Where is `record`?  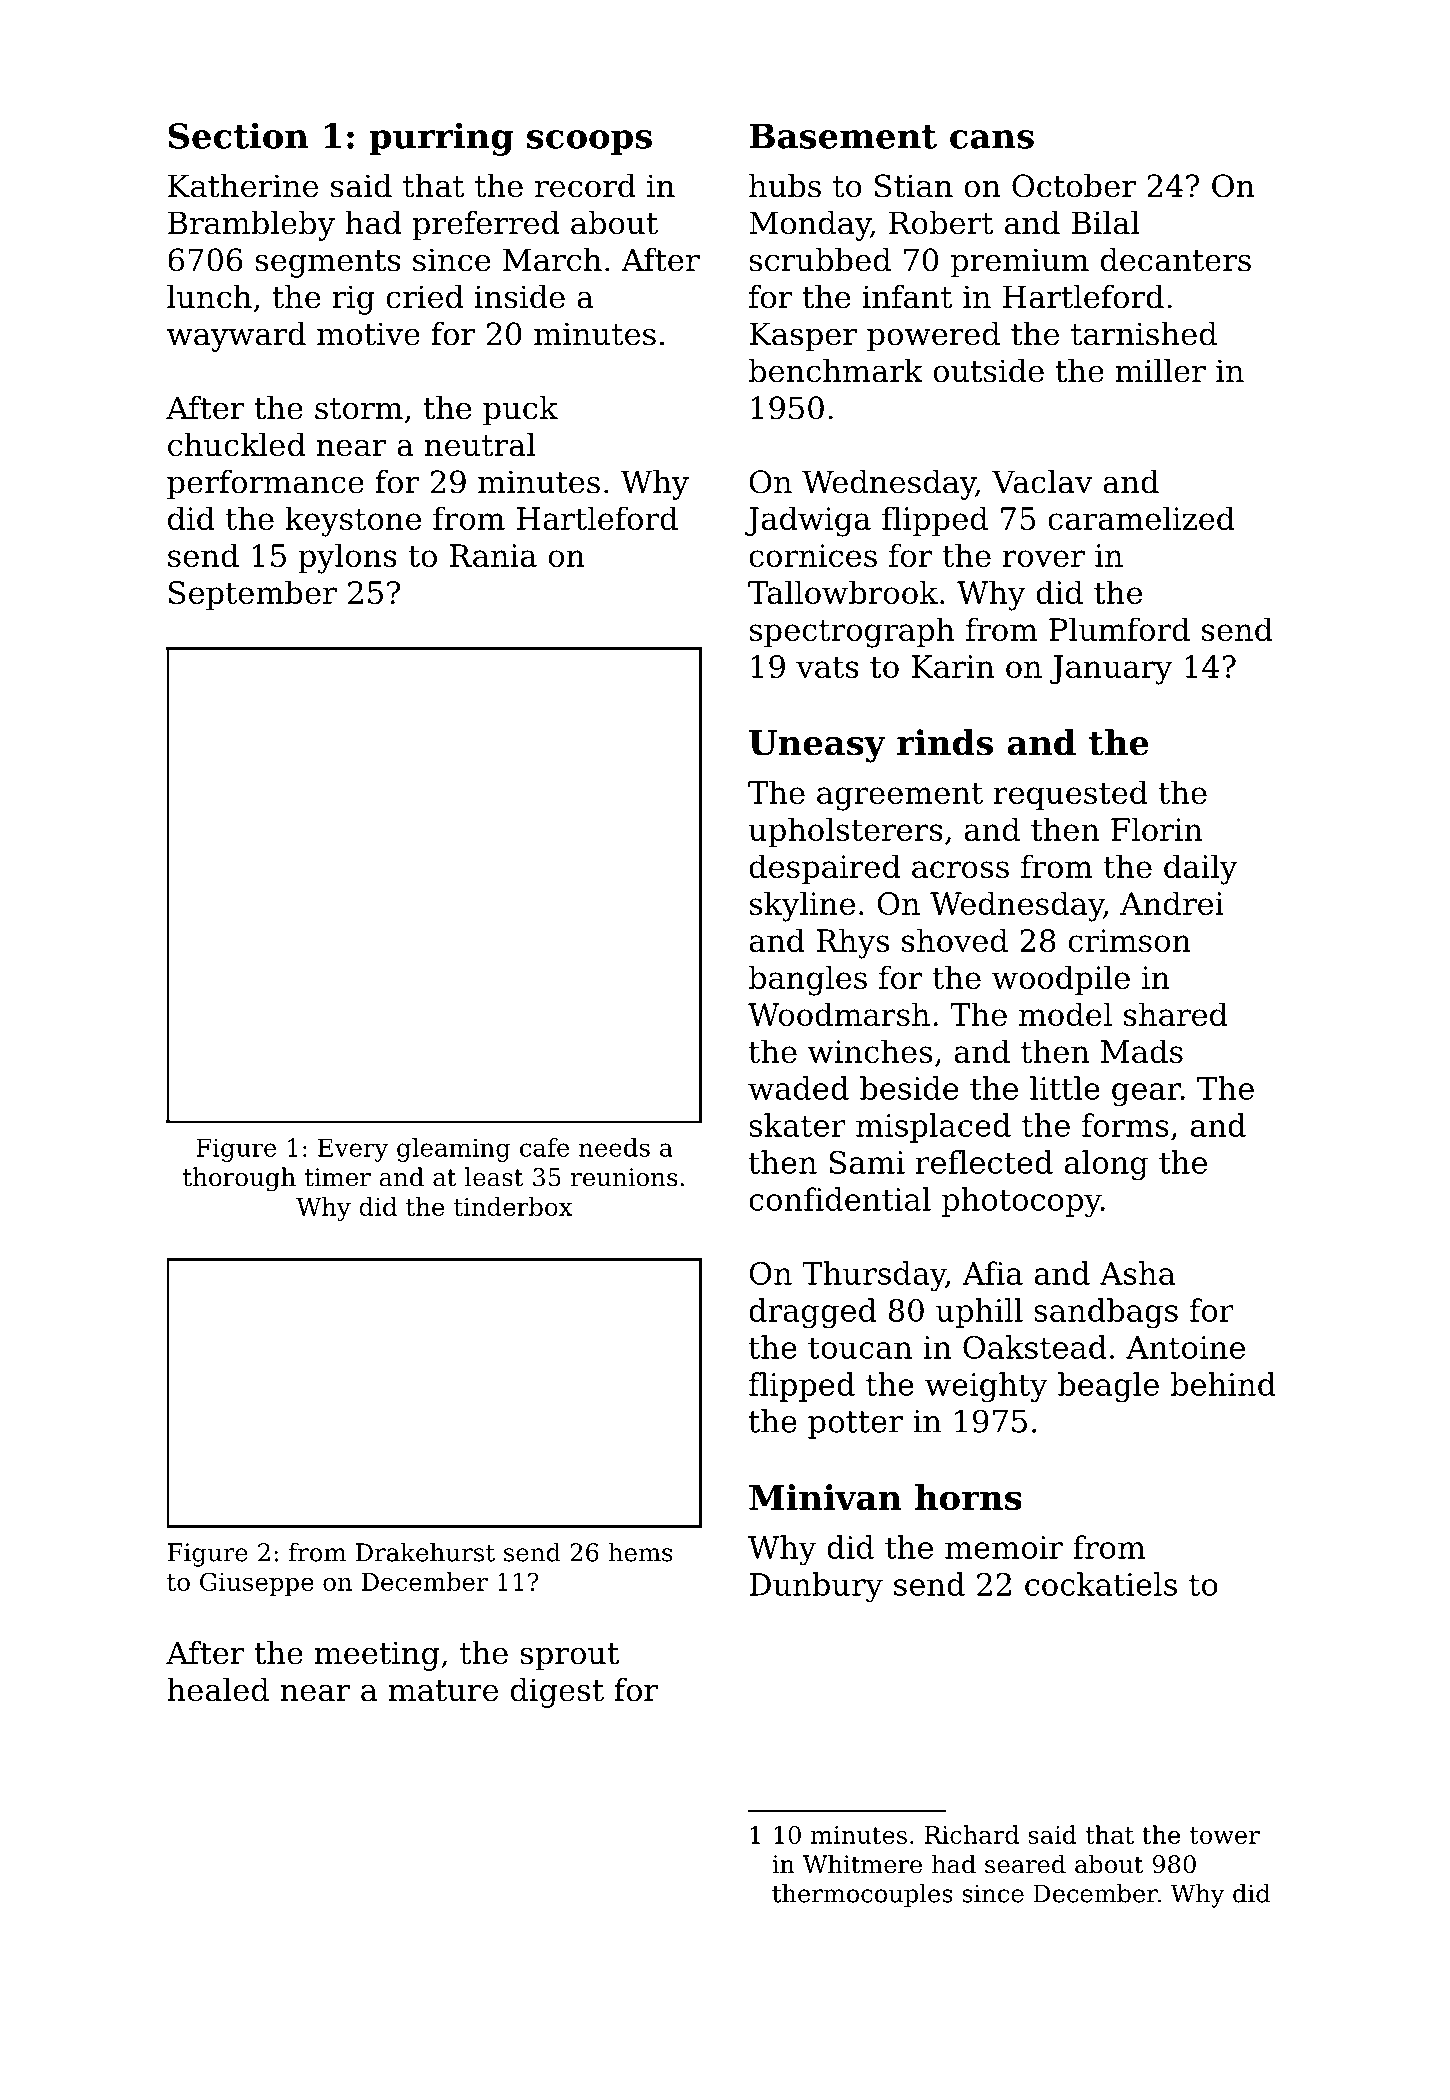 record is located at coordinates (585, 186).
